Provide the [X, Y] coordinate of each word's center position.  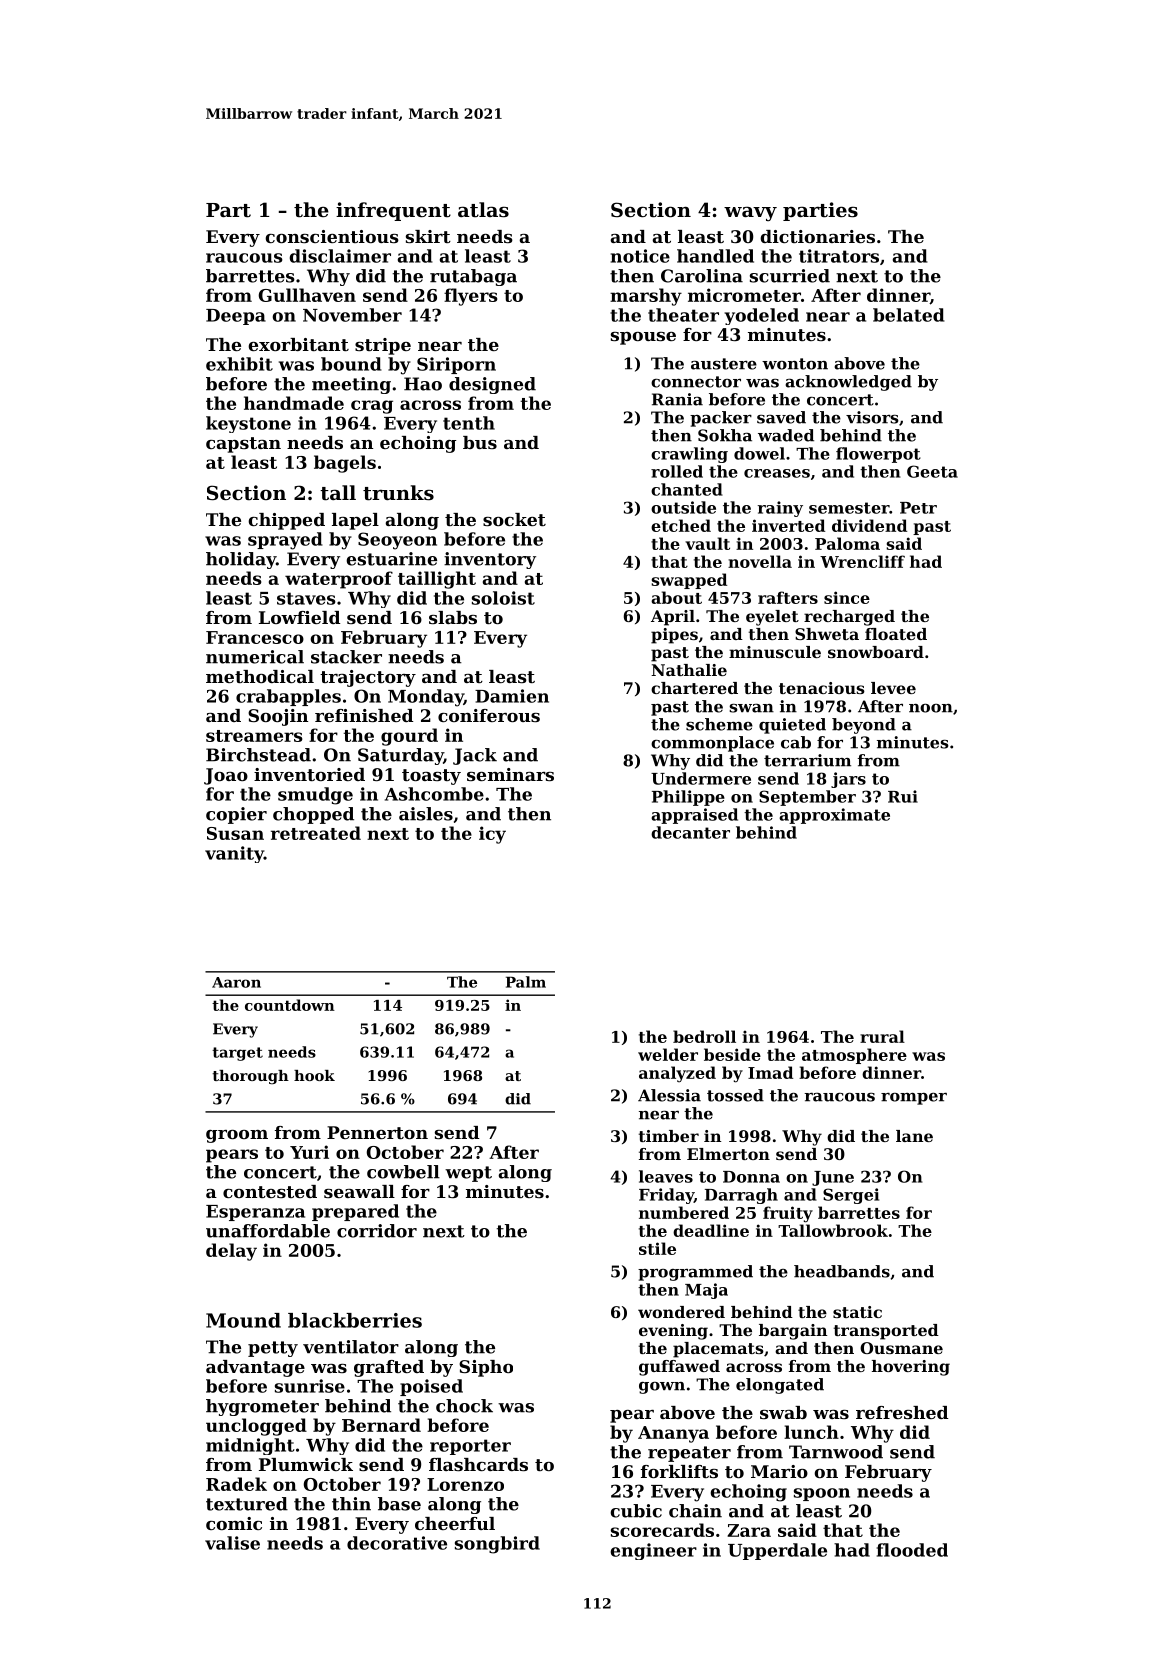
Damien [512, 696]
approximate [834, 816]
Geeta [932, 471]
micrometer [744, 295]
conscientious [332, 236]
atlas [483, 210]
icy [492, 835]
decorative [397, 1543]
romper [914, 1099]
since [847, 597]
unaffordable [268, 1231]
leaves [666, 1176]
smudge [315, 796]
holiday [241, 560]
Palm [526, 982]
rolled [677, 471]
